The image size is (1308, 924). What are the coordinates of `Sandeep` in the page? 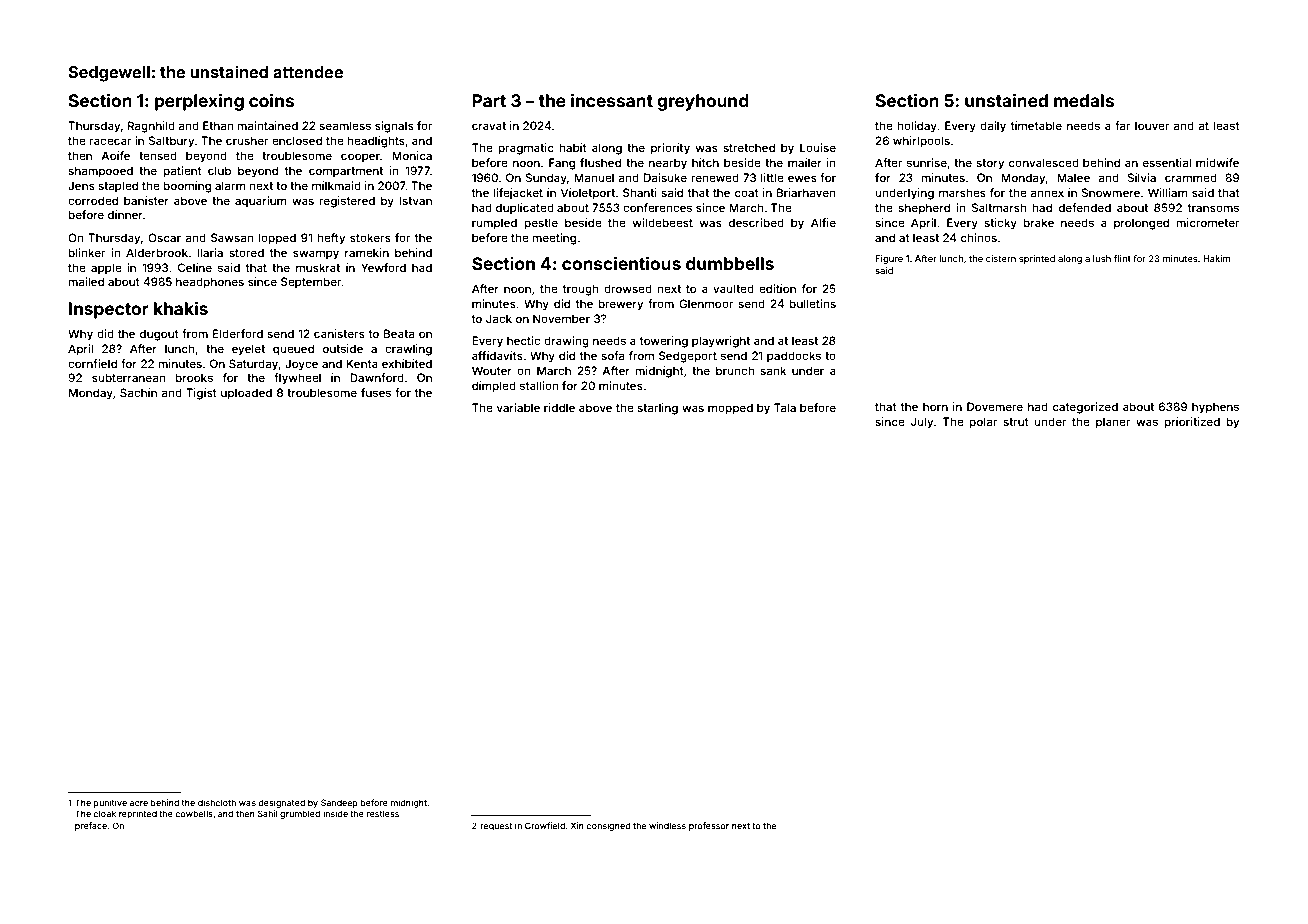 It's located at (339, 803).
